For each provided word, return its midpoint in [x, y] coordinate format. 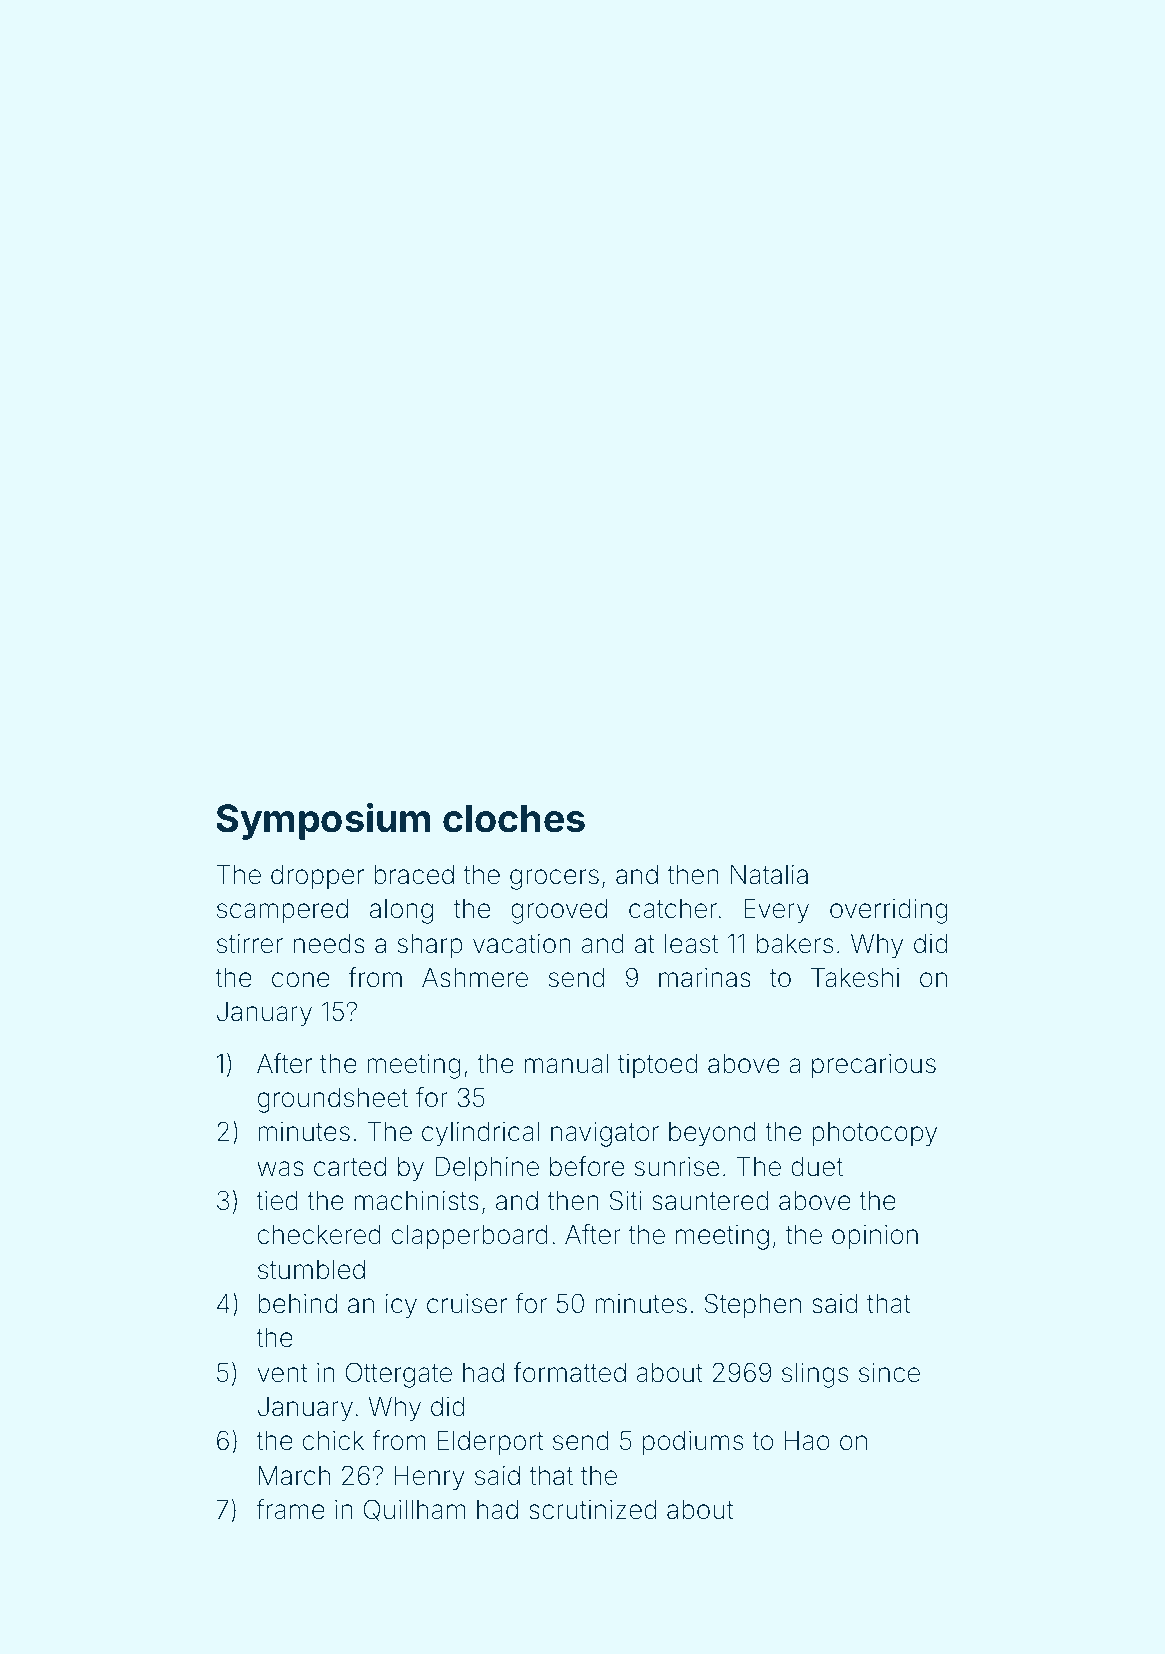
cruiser [467, 1304]
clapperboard [470, 1237]
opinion [875, 1237]
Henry [429, 1478]
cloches [514, 818]
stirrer [250, 944]
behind [297, 1304]
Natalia [769, 875]
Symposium [323, 821]
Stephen [753, 1306]
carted [350, 1167]
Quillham [415, 1510]
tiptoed [657, 1066]
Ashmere [475, 978]
